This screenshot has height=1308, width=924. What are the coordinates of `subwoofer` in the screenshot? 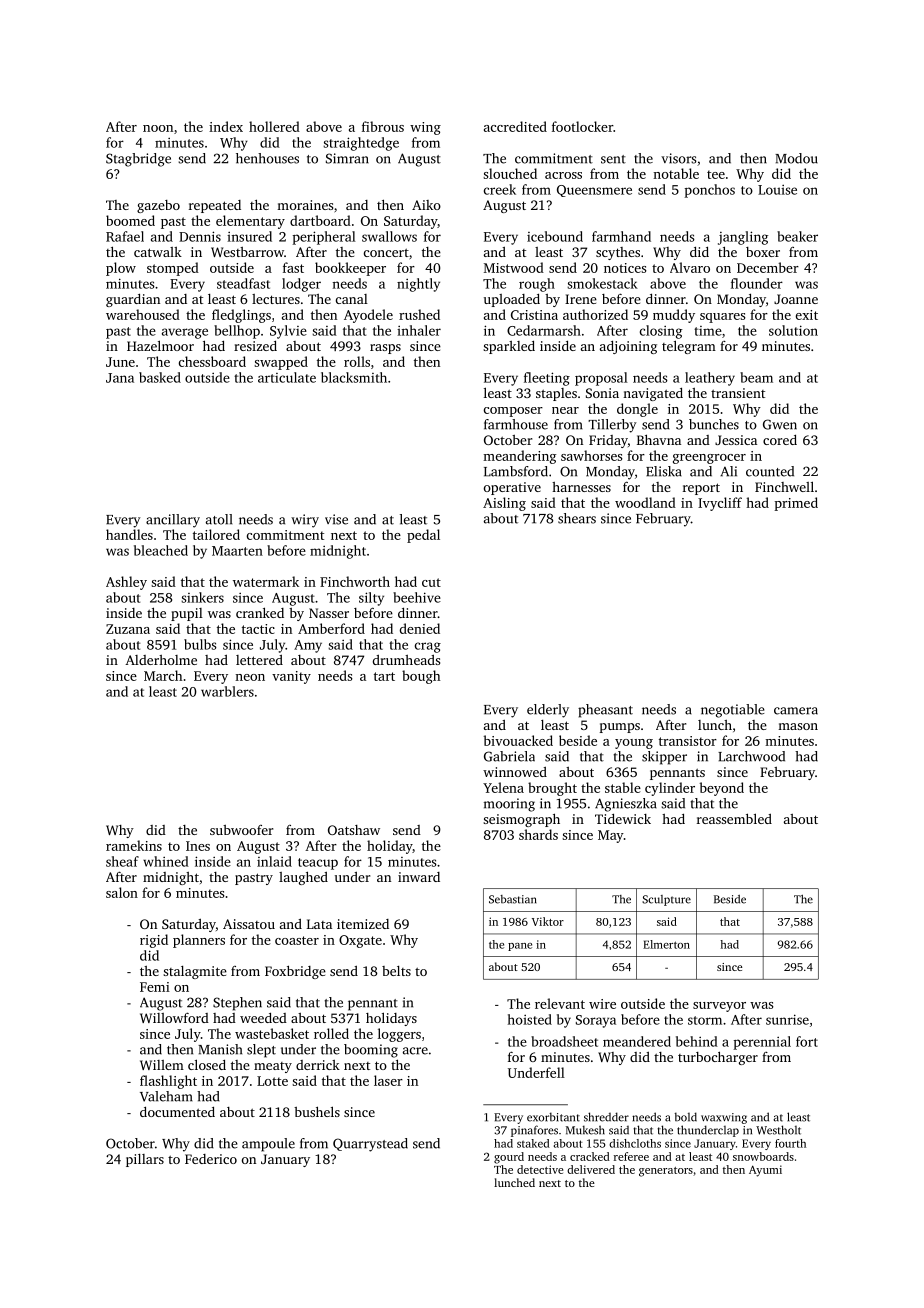 It's located at (241, 830).
